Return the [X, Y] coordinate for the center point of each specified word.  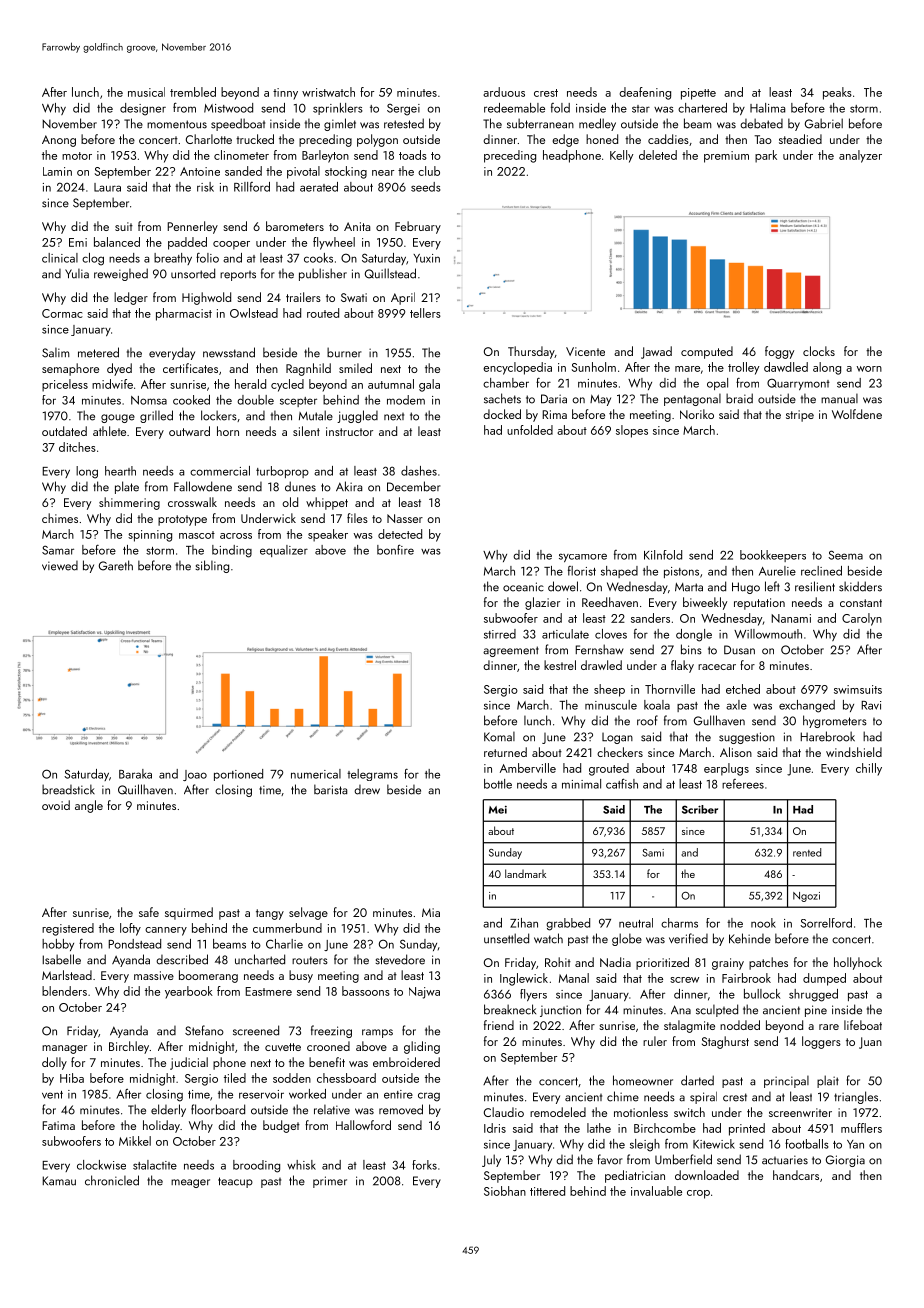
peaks [837, 93]
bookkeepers [773, 556]
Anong [59, 141]
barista [330, 789]
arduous [504, 92]
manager [64, 1049]
